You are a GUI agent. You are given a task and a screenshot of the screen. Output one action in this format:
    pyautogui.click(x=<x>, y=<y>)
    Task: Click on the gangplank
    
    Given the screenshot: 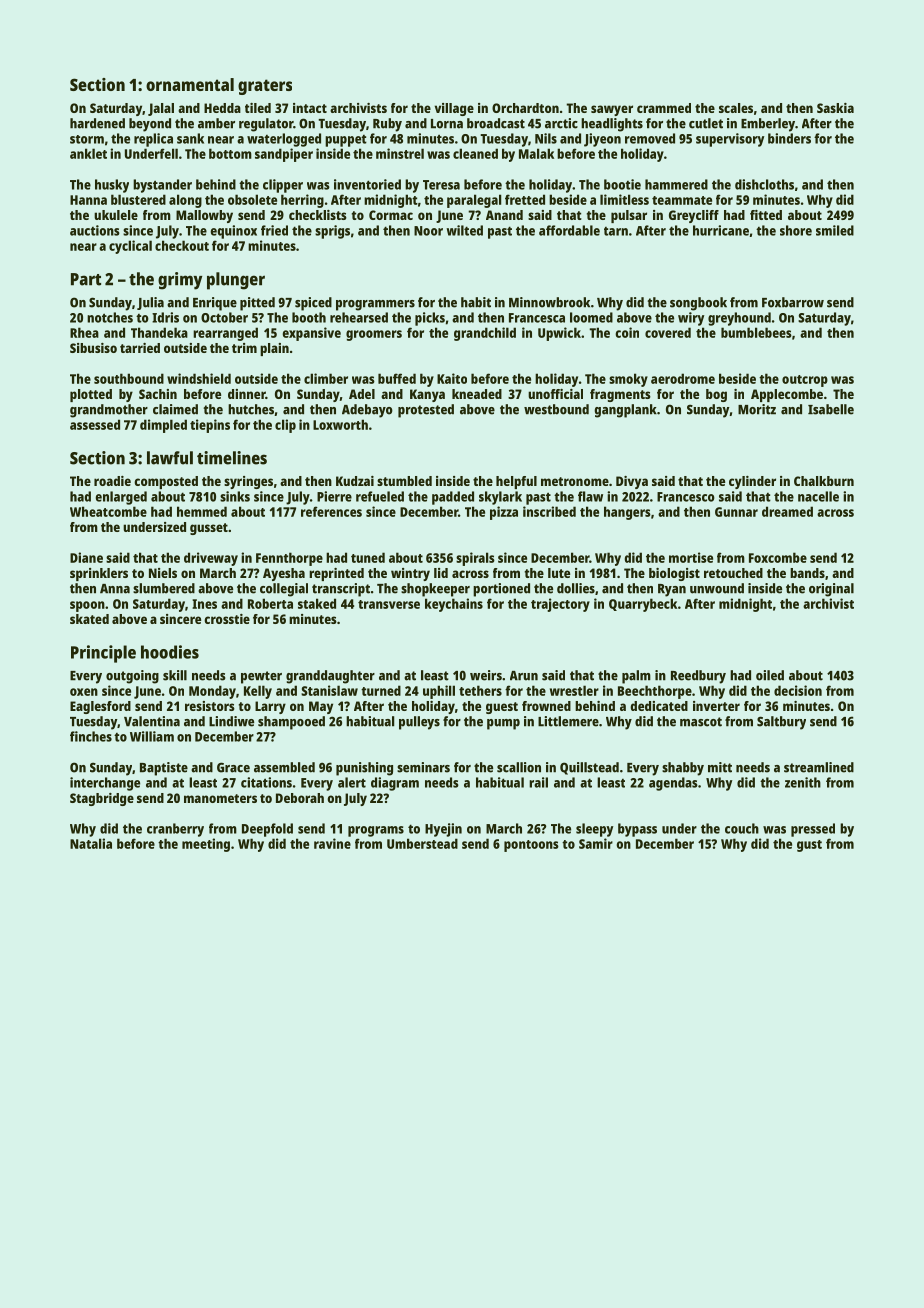 What is the action you would take?
    pyautogui.click(x=625, y=411)
